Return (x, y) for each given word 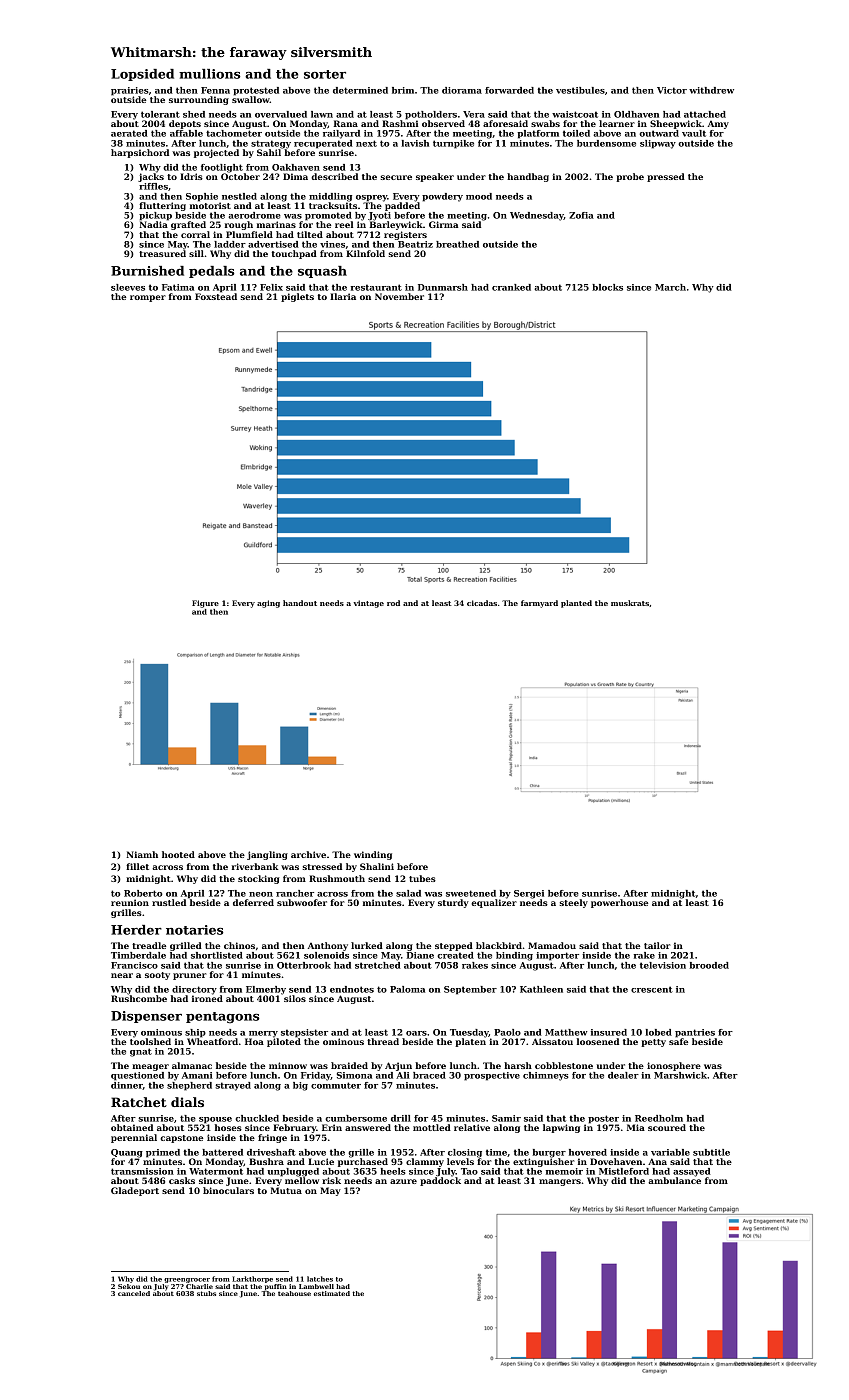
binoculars (228, 1190)
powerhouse (619, 903)
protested (256, 91)
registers (405, 235)
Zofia (581, 215)
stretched (378, 965)
